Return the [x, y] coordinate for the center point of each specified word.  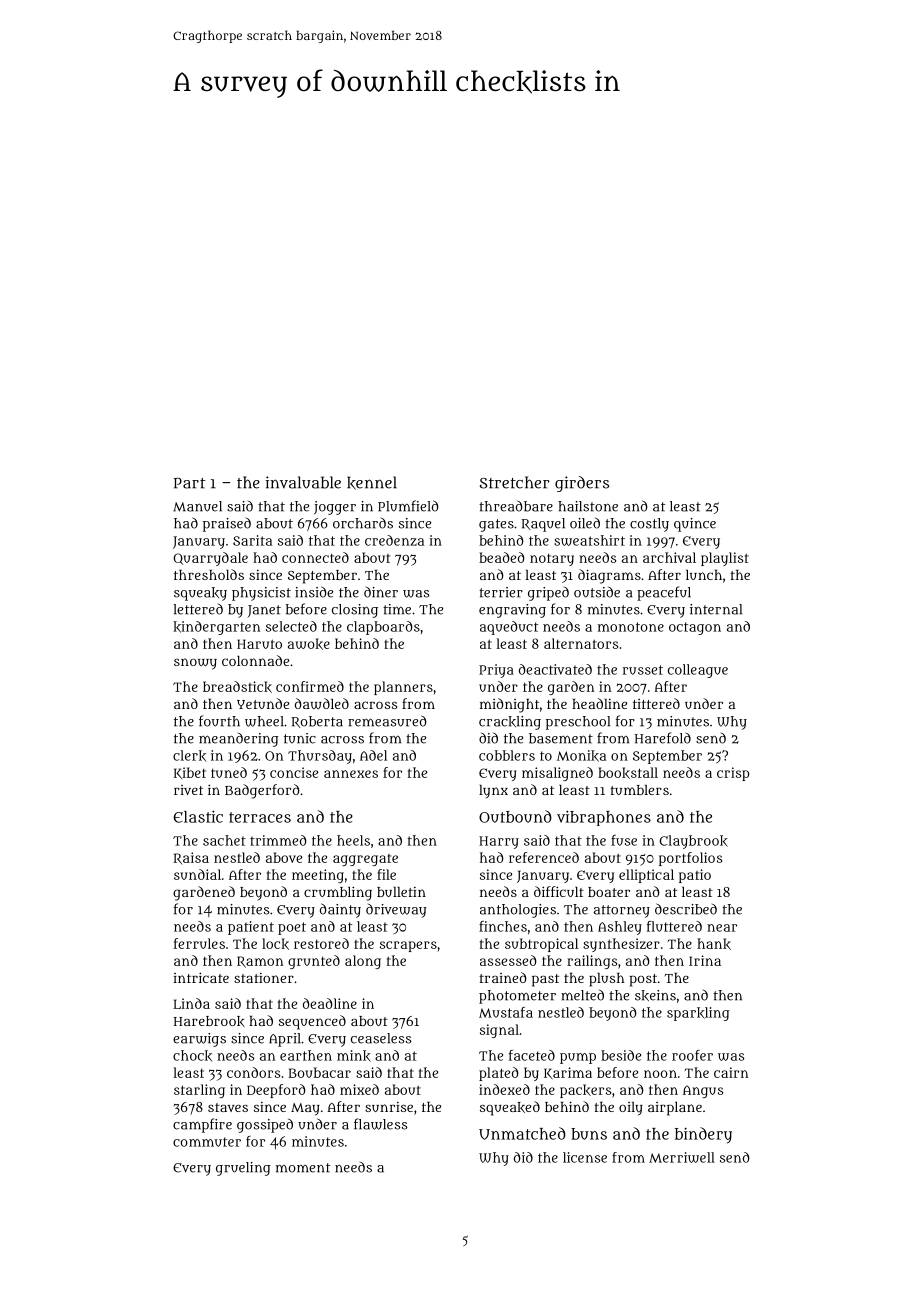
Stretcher [515, 482]
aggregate [365, 860]
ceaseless [381, 1038]
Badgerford [262, 791]
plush [606, 980]
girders [582, 484]
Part [189, 483]
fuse [624, 840]
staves [228, 1107]
